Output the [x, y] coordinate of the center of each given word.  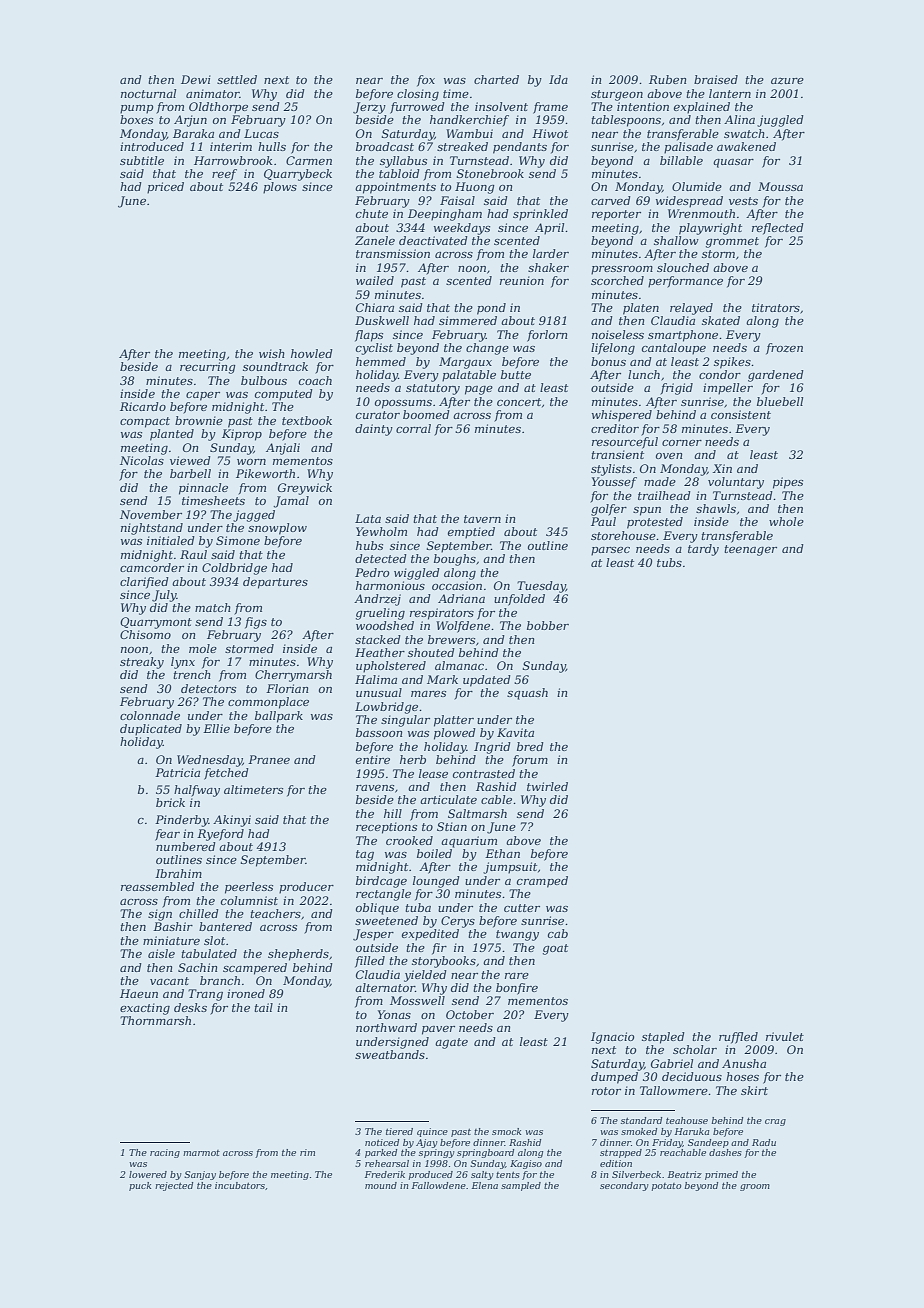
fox [426, 81]
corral [413, 428]
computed [284, 395]
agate [451, 1043]
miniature [171, 940]
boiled [434, 853]
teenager [750, 550]
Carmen [309, 160]
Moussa [780, 186]
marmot [201, 1153]
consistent [741, 414]
